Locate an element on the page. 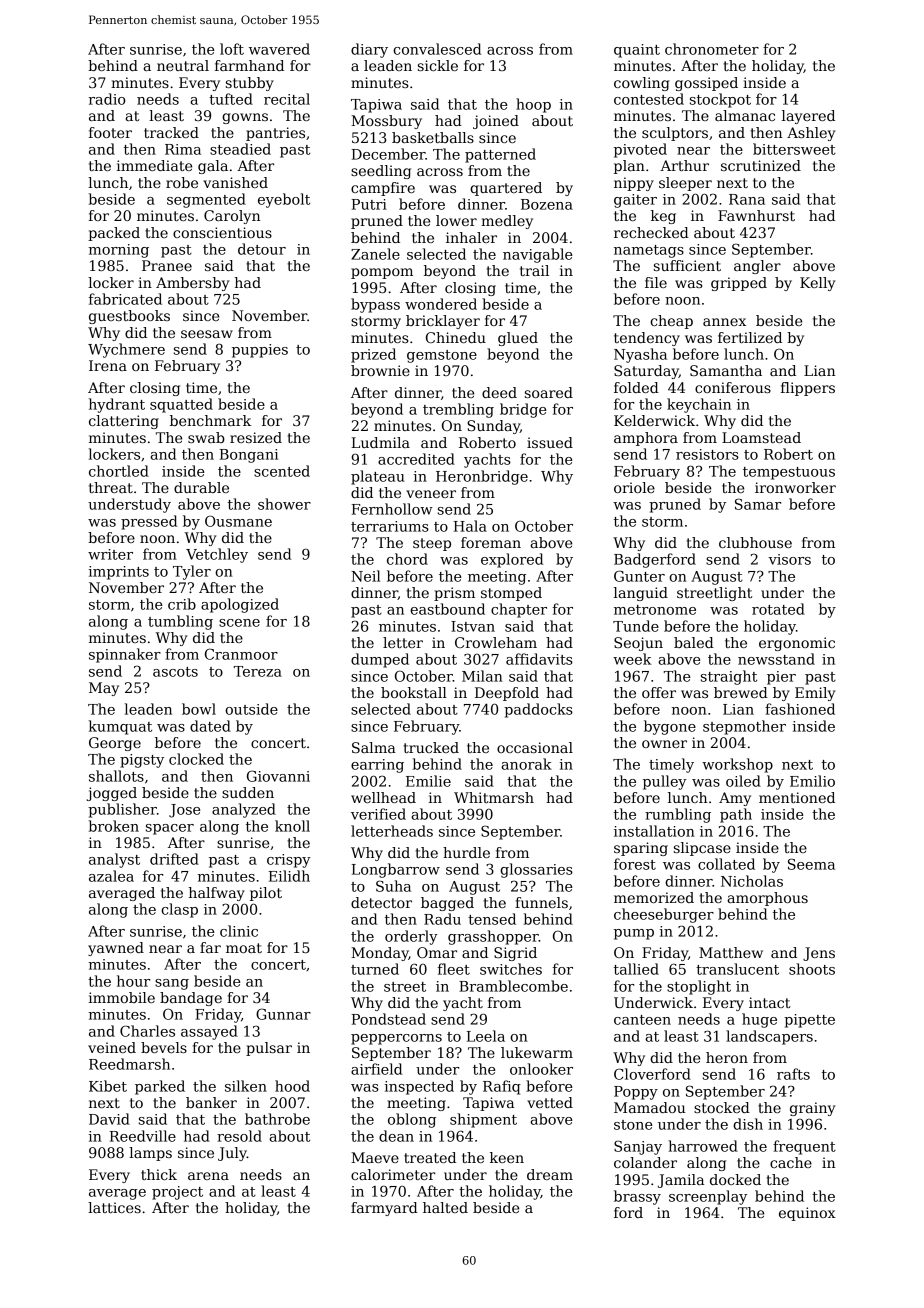 This document has width=924, height=1308. wavered is located at coordinates (279, 49).
